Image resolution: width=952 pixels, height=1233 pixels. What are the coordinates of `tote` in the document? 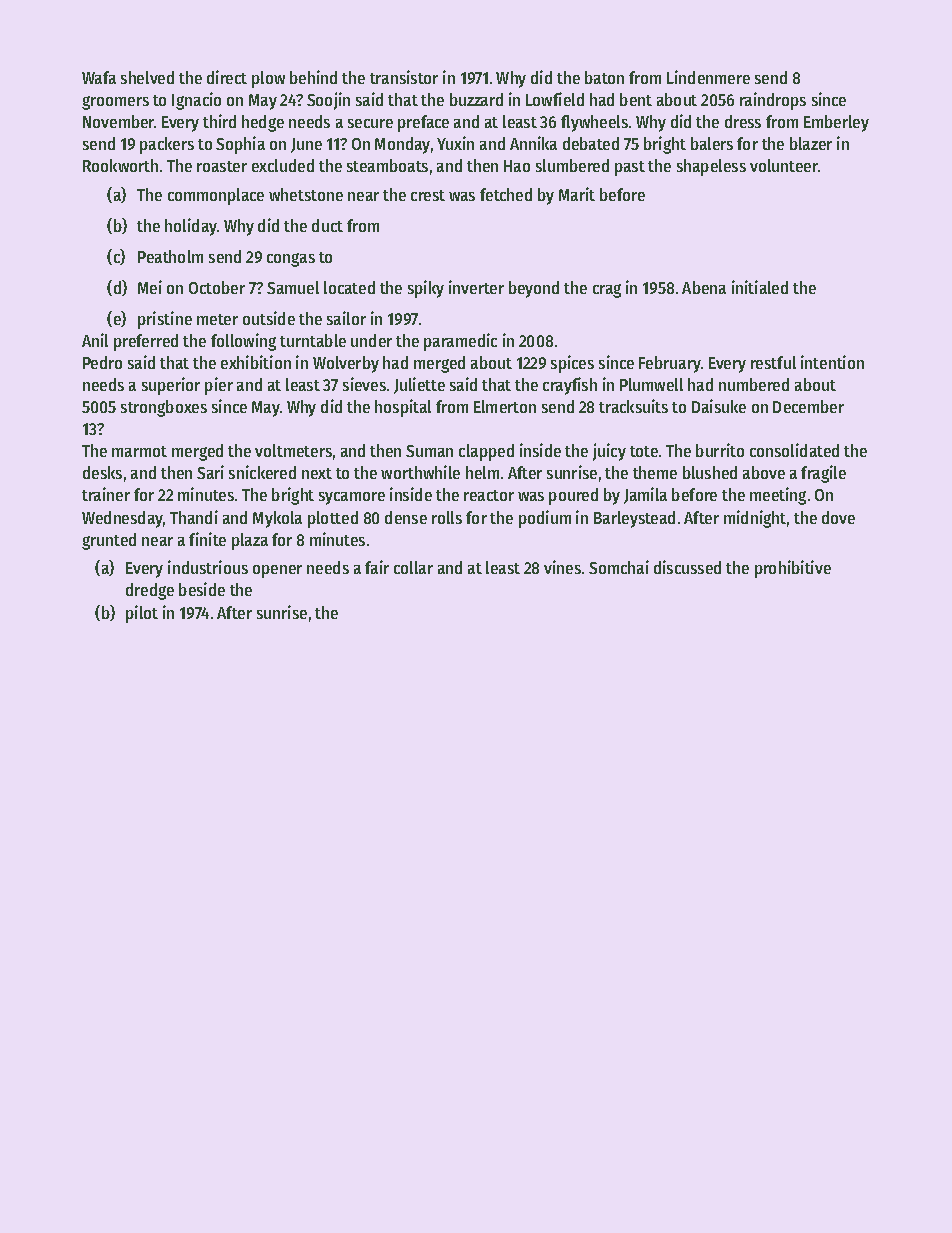 It's located at (644, 451).
